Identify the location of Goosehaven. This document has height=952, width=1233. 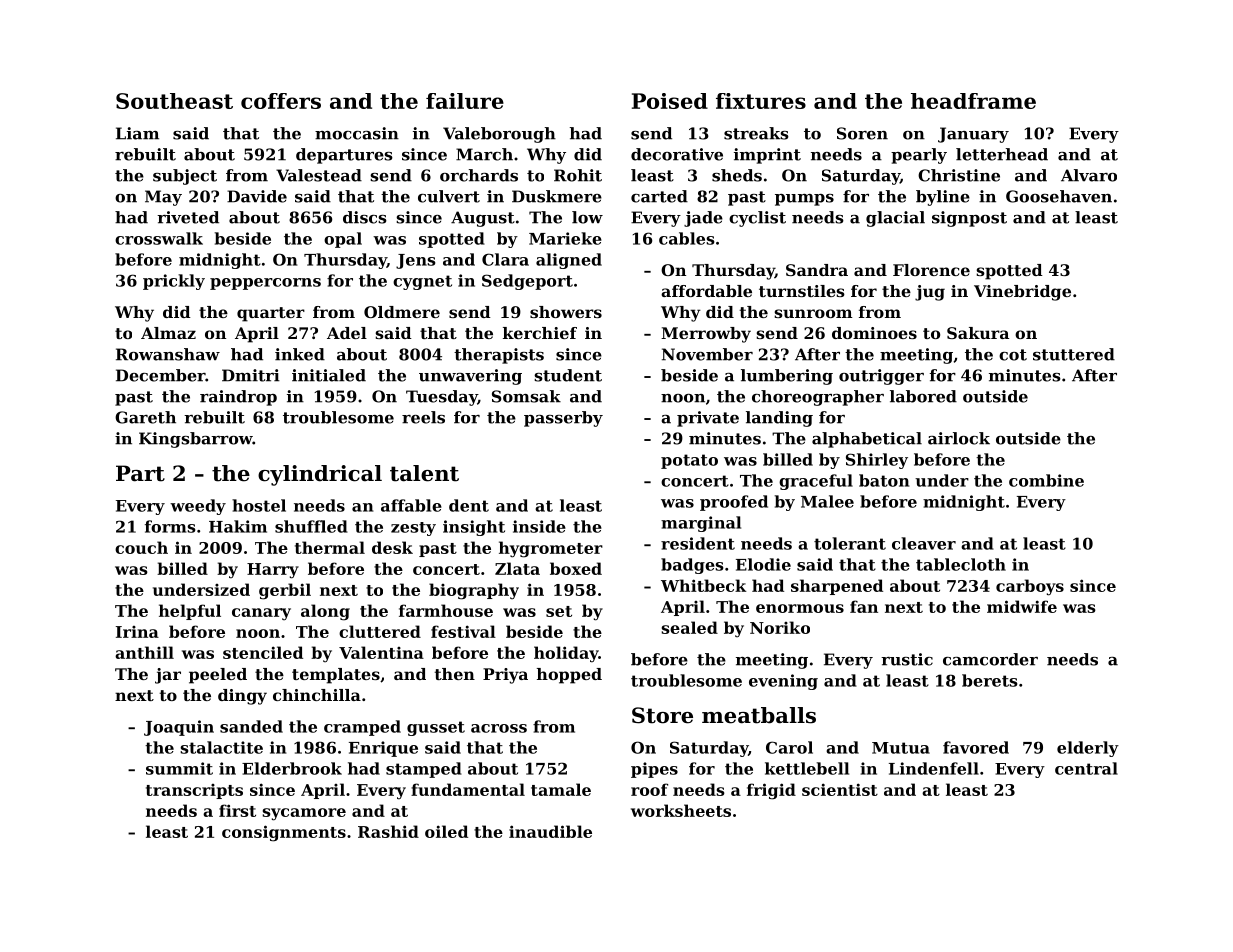
(1059, 196).
